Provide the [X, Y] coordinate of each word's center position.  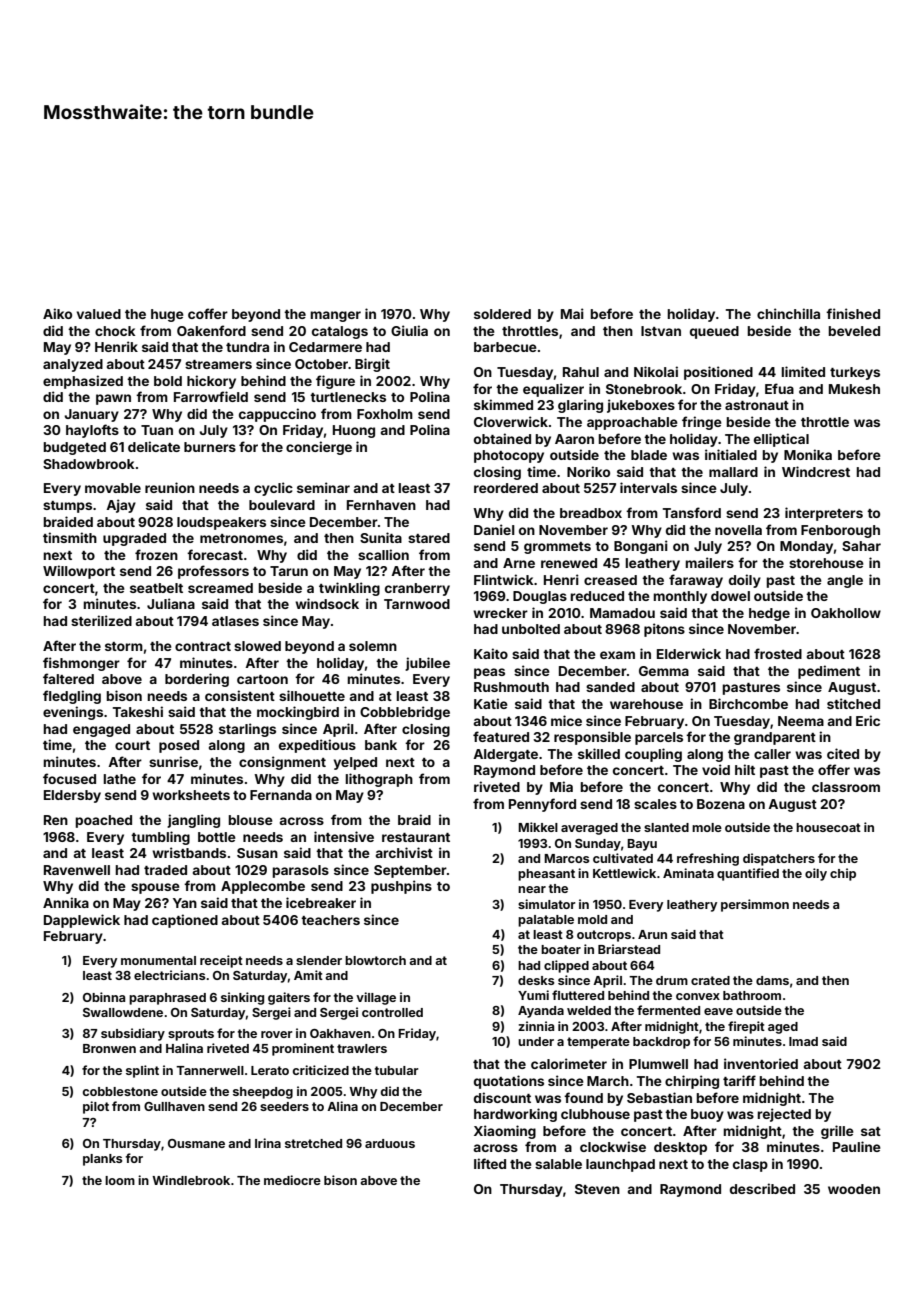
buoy [707, 1115]
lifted [490, 1163]
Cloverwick [511, 421]
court [132, 745]
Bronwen [109, 1048]
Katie [491, 703]
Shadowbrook [88, 464]
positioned [718, 373]
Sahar [861, 546]
